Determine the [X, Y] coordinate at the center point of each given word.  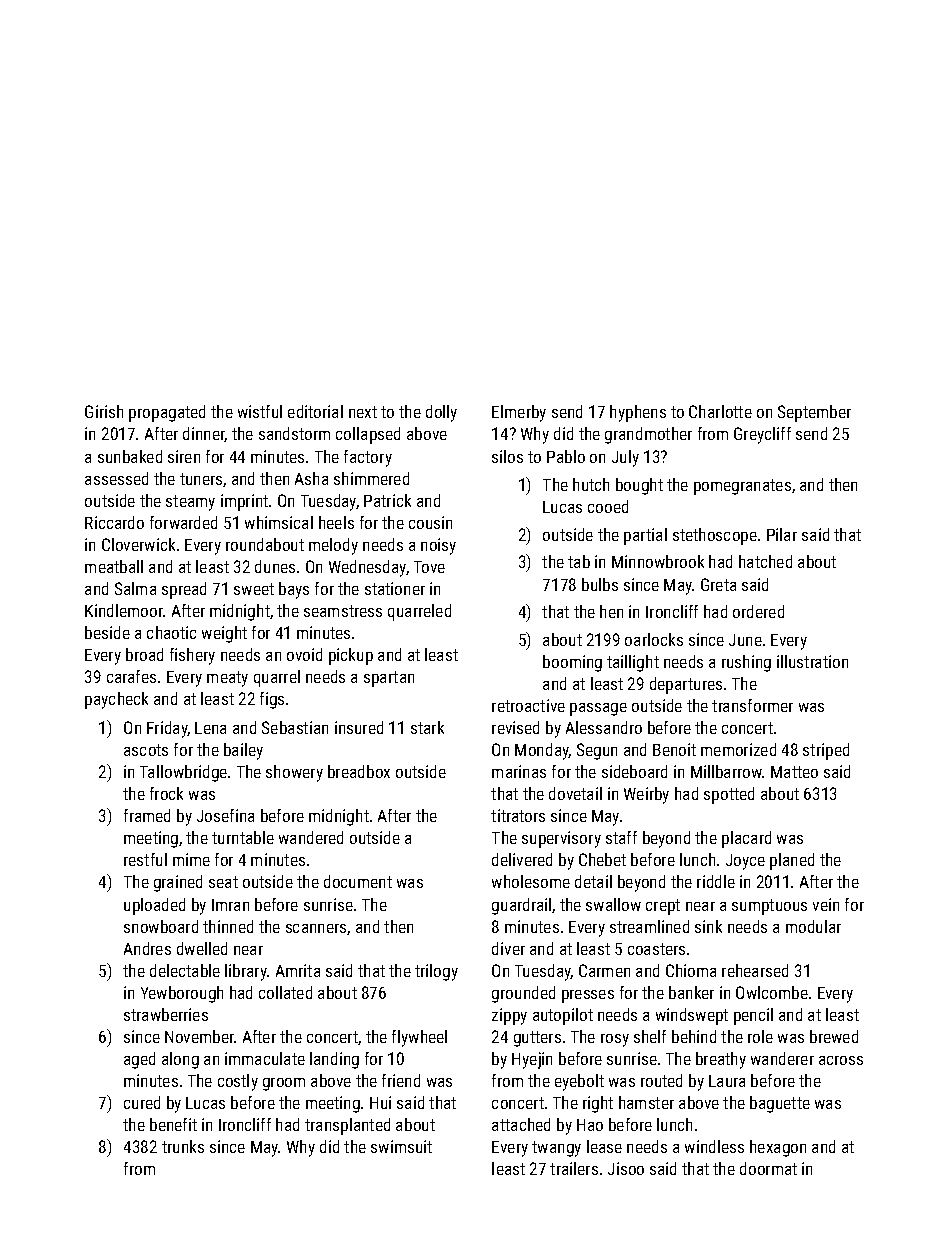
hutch [591, 484]
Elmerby [519, 413]
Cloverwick [138, 544]
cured [142, 1102]
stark [427, 727]
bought [639, 486]
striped [826, 751]
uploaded [154, 906]
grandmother [648, 435]
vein [826, 904]
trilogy [436, 972]
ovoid [304, 654]
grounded [523, 994]
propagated [167, 413]
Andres [147, 948]
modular [813, 926]
